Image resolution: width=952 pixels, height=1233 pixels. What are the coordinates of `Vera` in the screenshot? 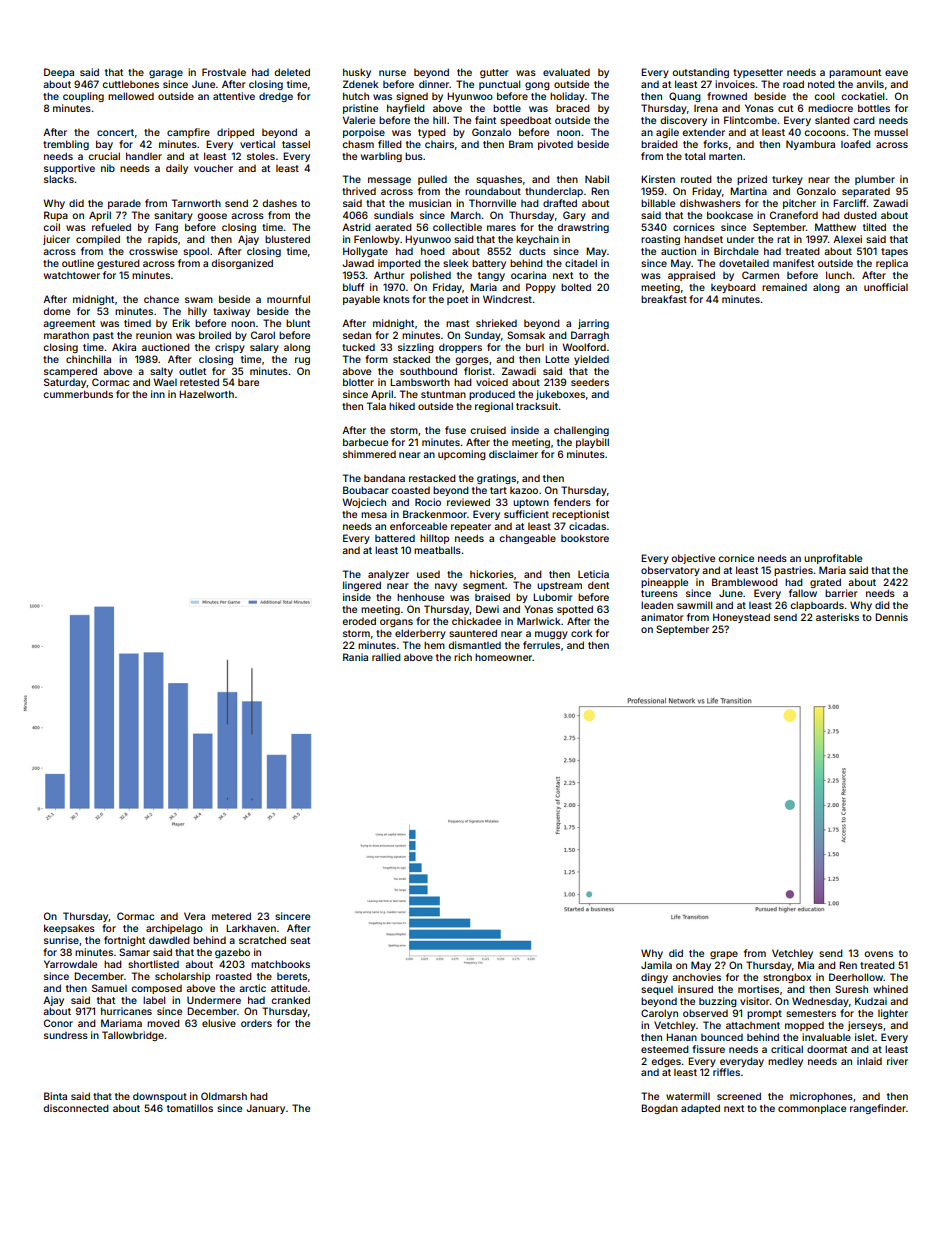 It's located at (194, 916).
